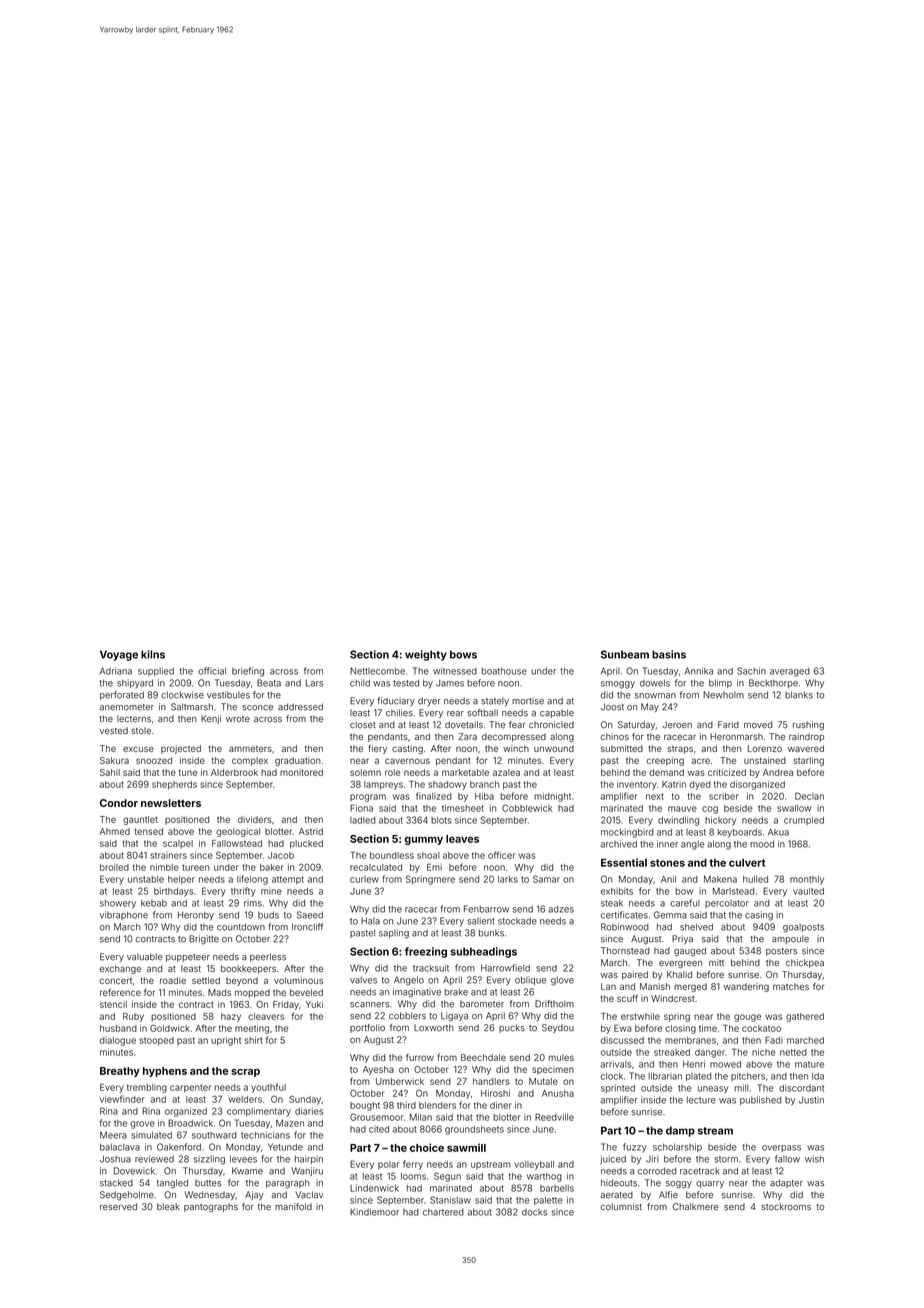 This screenshot has height=1308, width=924. Describe the element at coordinates (192, 707) in the screenshot. I see `Saltmarsh` at that location.
